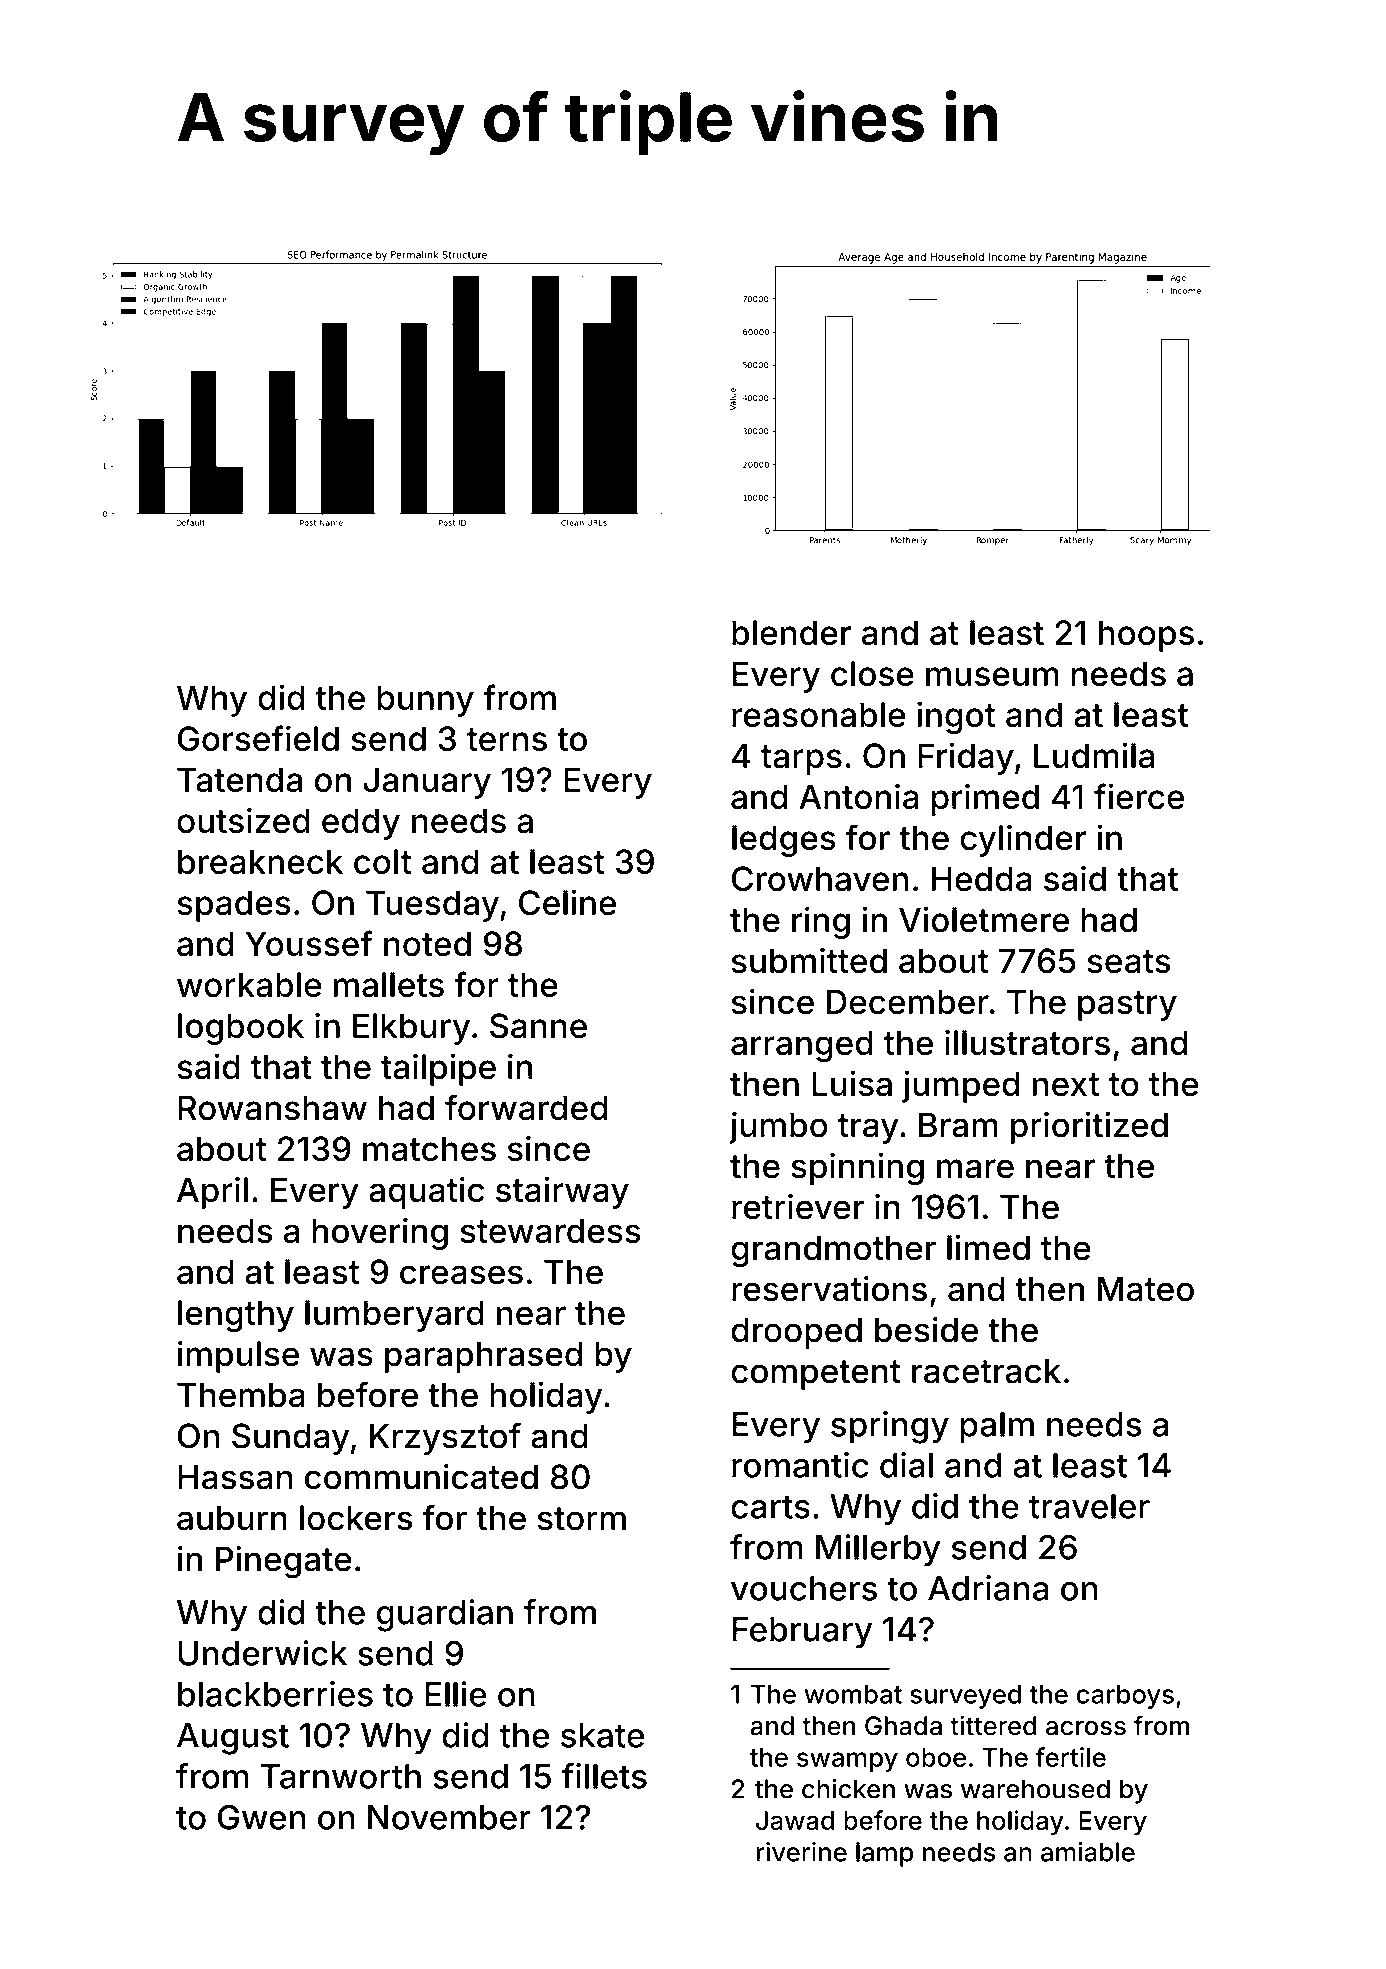 Image resolution: width=1386 pixels, height=1969 pixels. Describe the element at coordinates (859, 796) in the page. I see `Antonia` at that location.
